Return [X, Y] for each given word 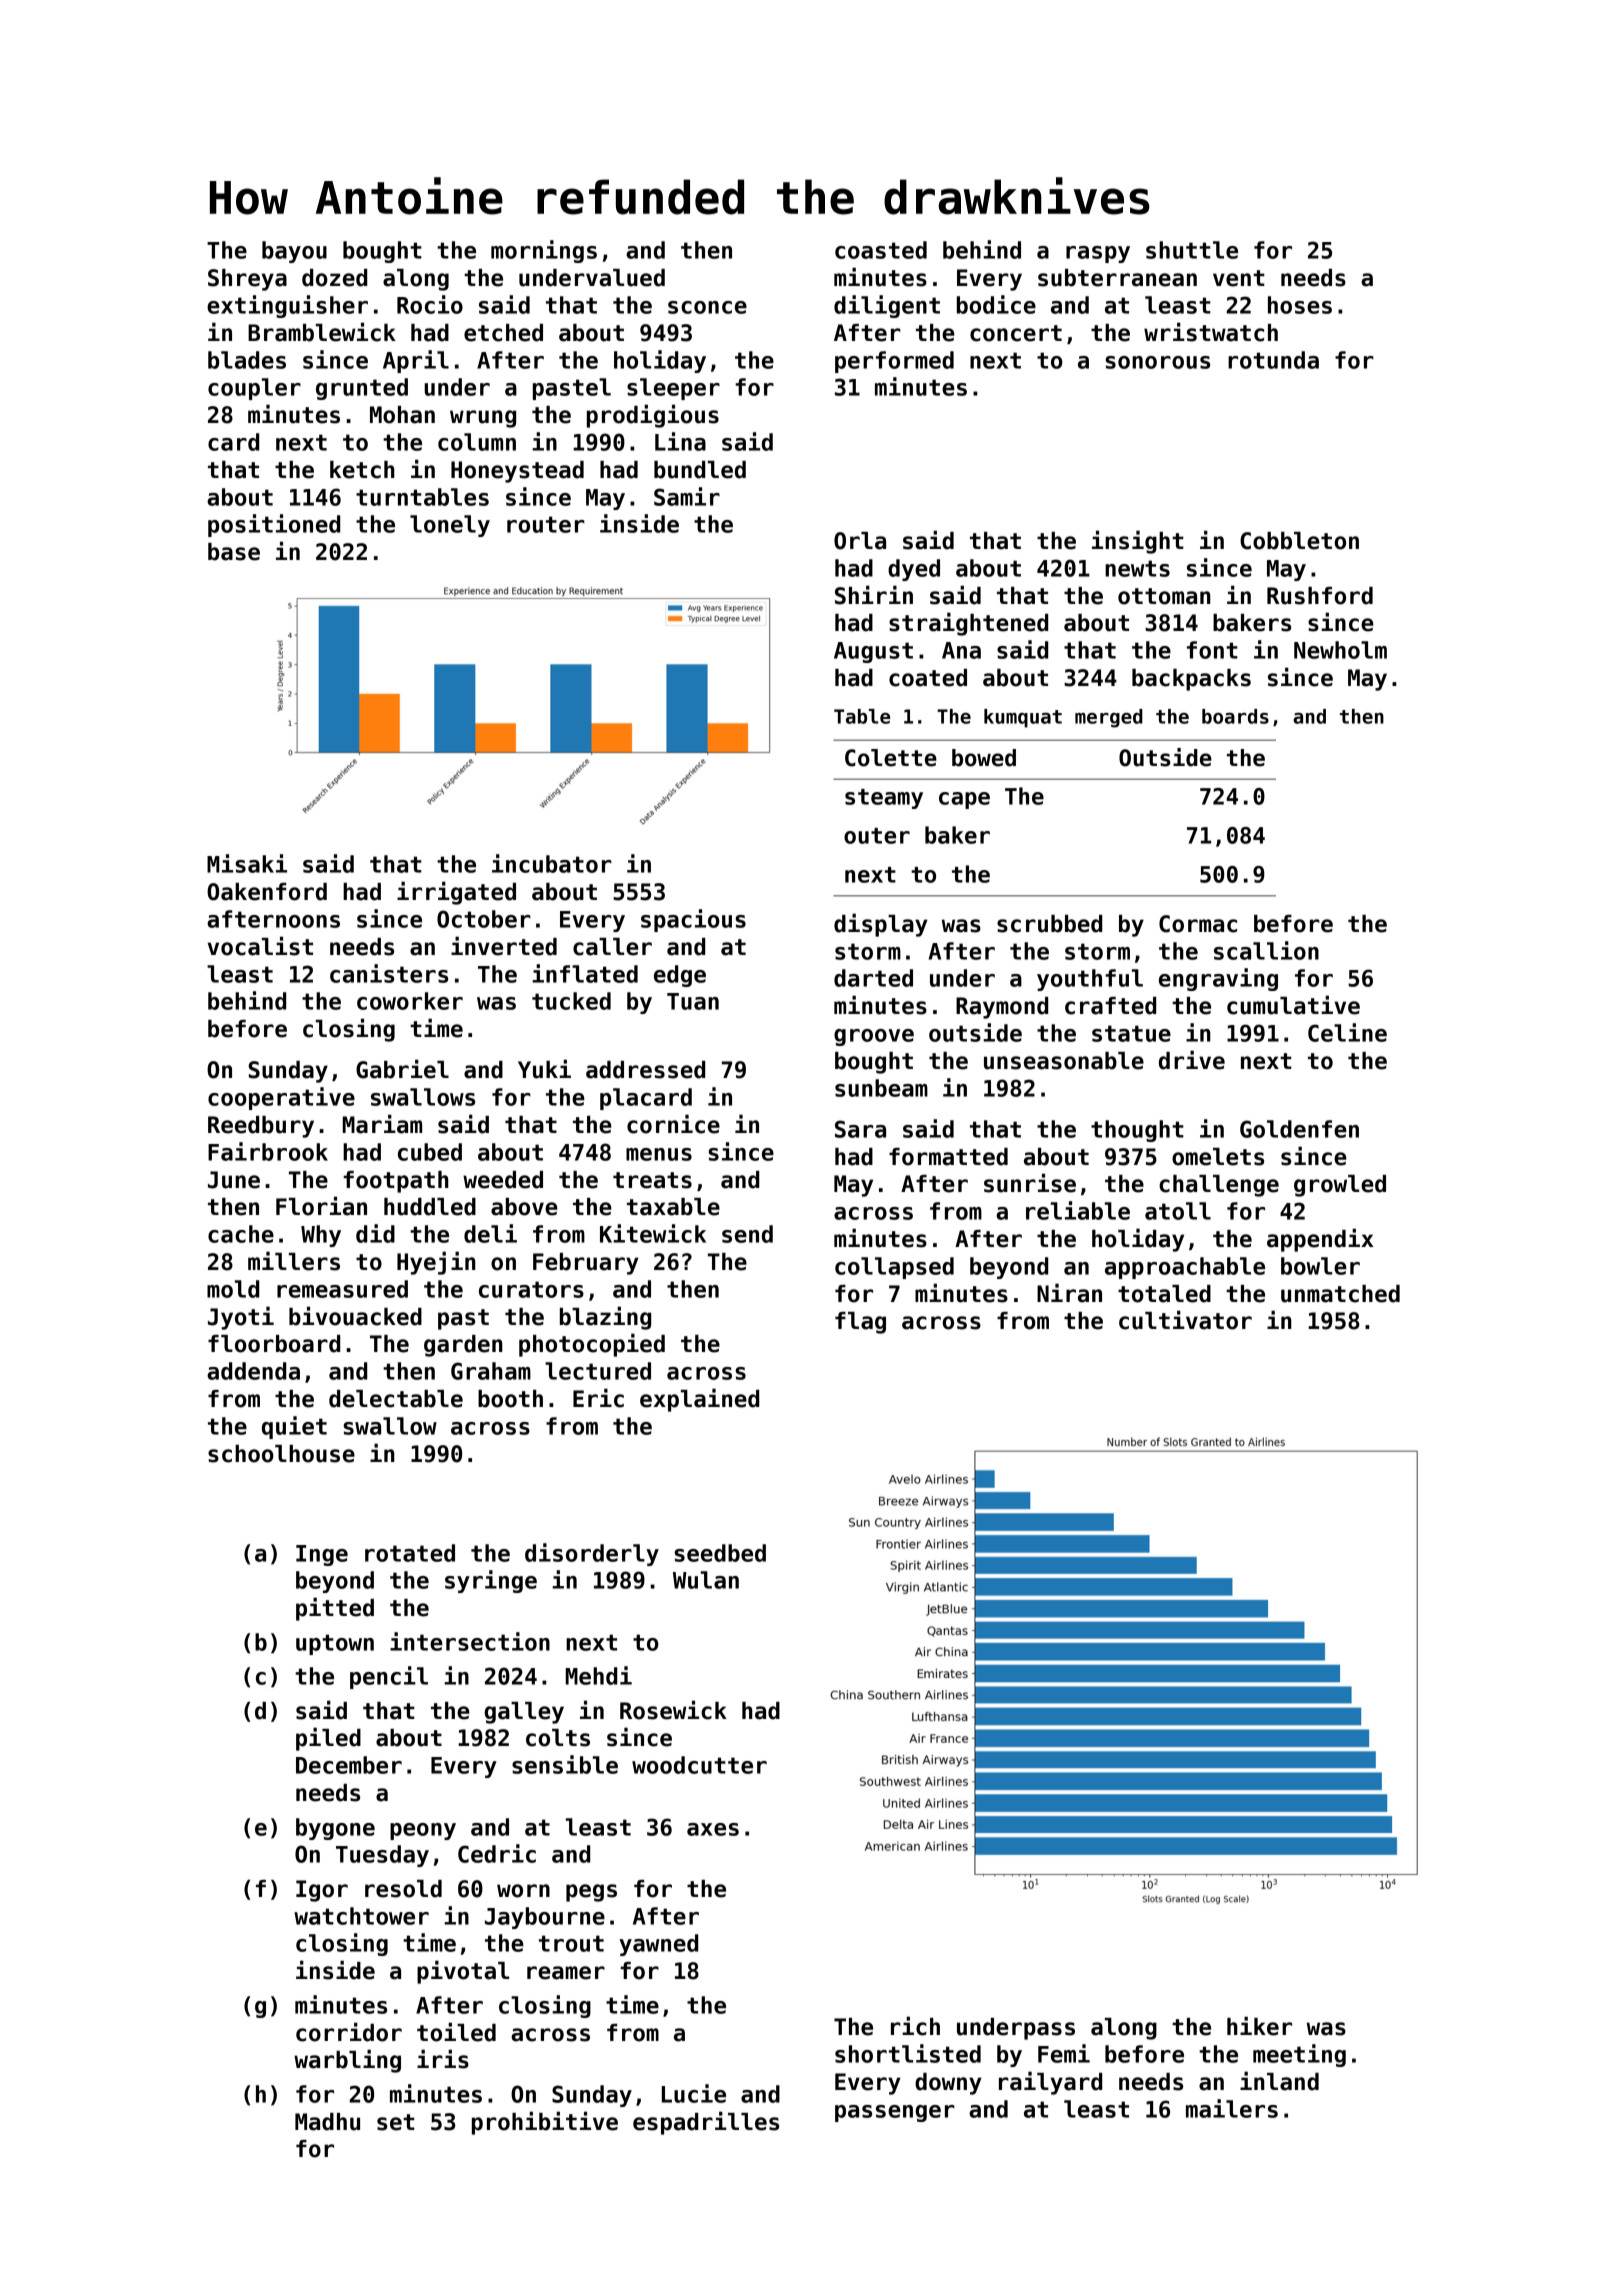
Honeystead [517, 472]
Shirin [874, 595]
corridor [349, 2032]
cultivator [1185, 1320]
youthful [1090, 980]
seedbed [720, 1553]
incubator [552, 863]
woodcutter [699, 1765]
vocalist [260, 946]
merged [1109, 718]
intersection [470, 1641]
